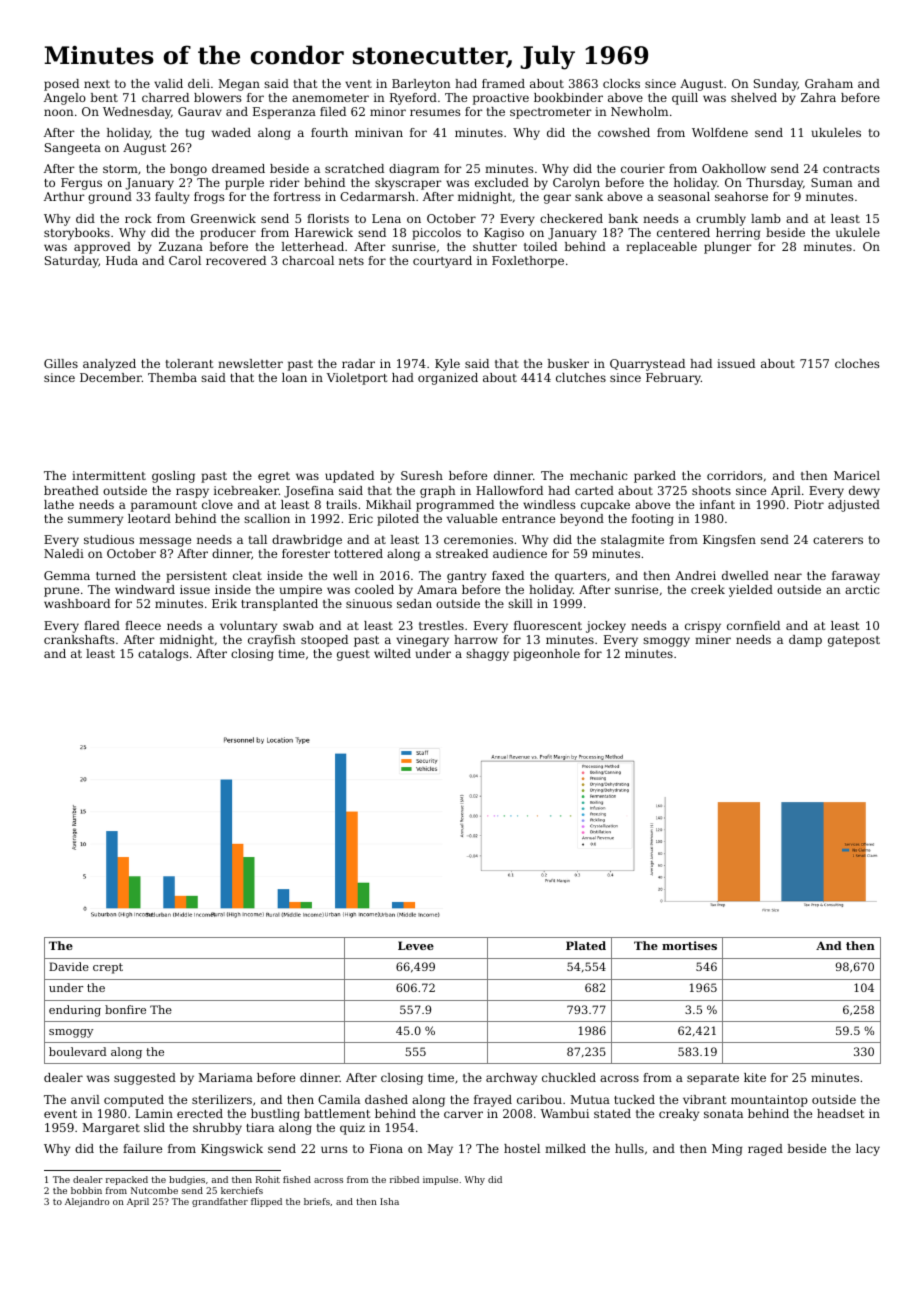 The image size is (924, 1308). What do you see at coordinates (172, 377) in the document?
I see `Themba` at bounding box center [172, 377].
